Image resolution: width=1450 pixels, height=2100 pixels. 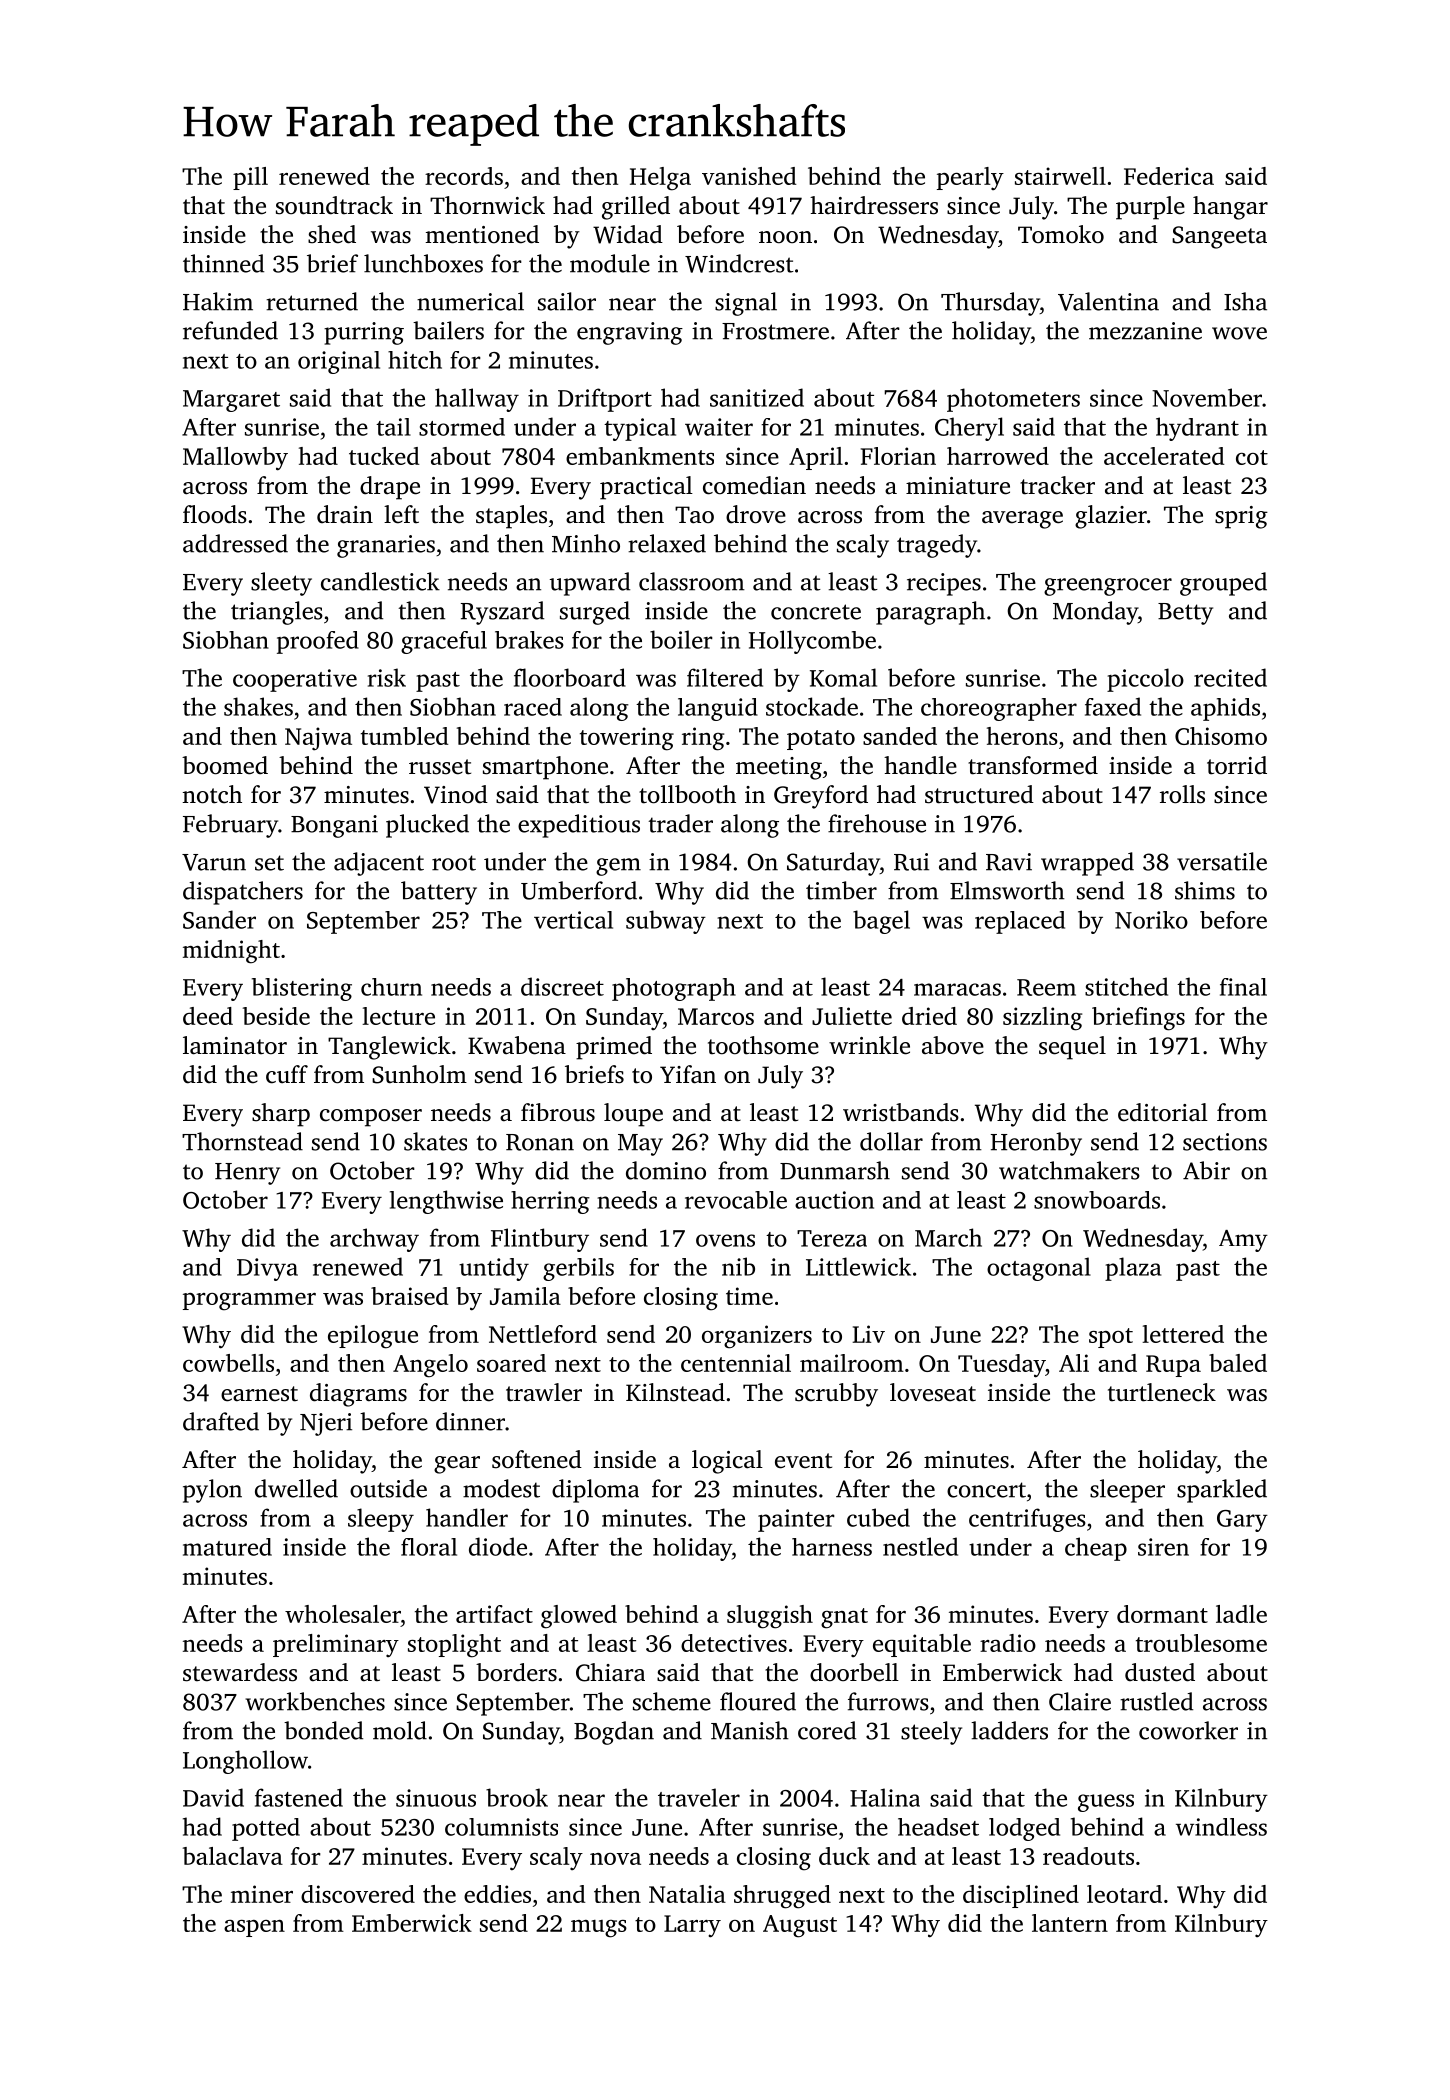 What do you see at coordinates (970, 178) in the document?
I see `pearly` at bounding box center [970, 178].
